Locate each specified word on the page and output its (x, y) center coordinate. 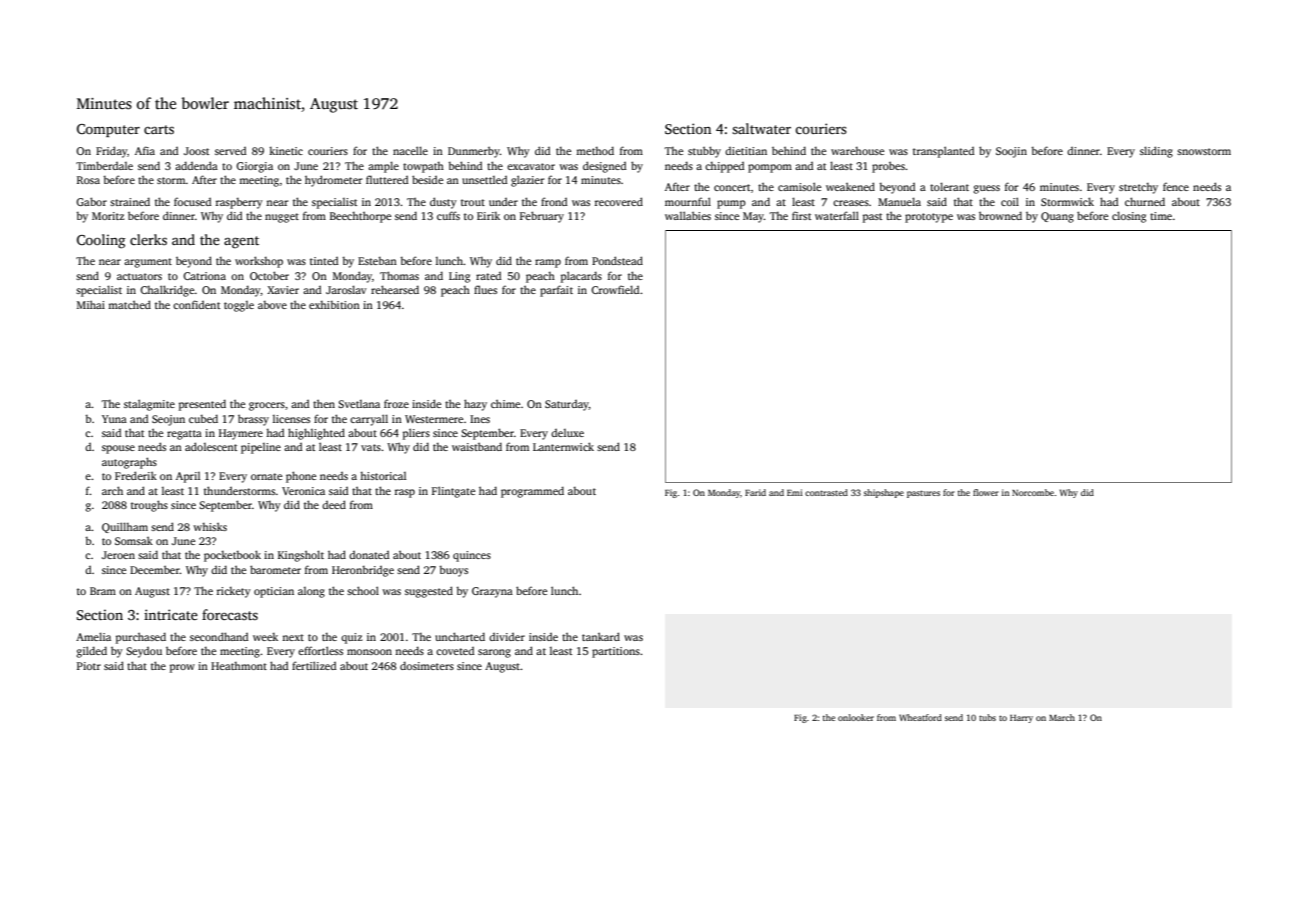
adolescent (211, 446)
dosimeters (427, 665)
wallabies (688, 215)
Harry (1021, 719)
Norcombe (1033, 492)
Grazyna (492, 592)
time (1161, 216)
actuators (139, 276)
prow (182, 668)
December (155, 569)
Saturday (567, 405)
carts (159, 129)
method (595, 150)
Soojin (1011, 152)
